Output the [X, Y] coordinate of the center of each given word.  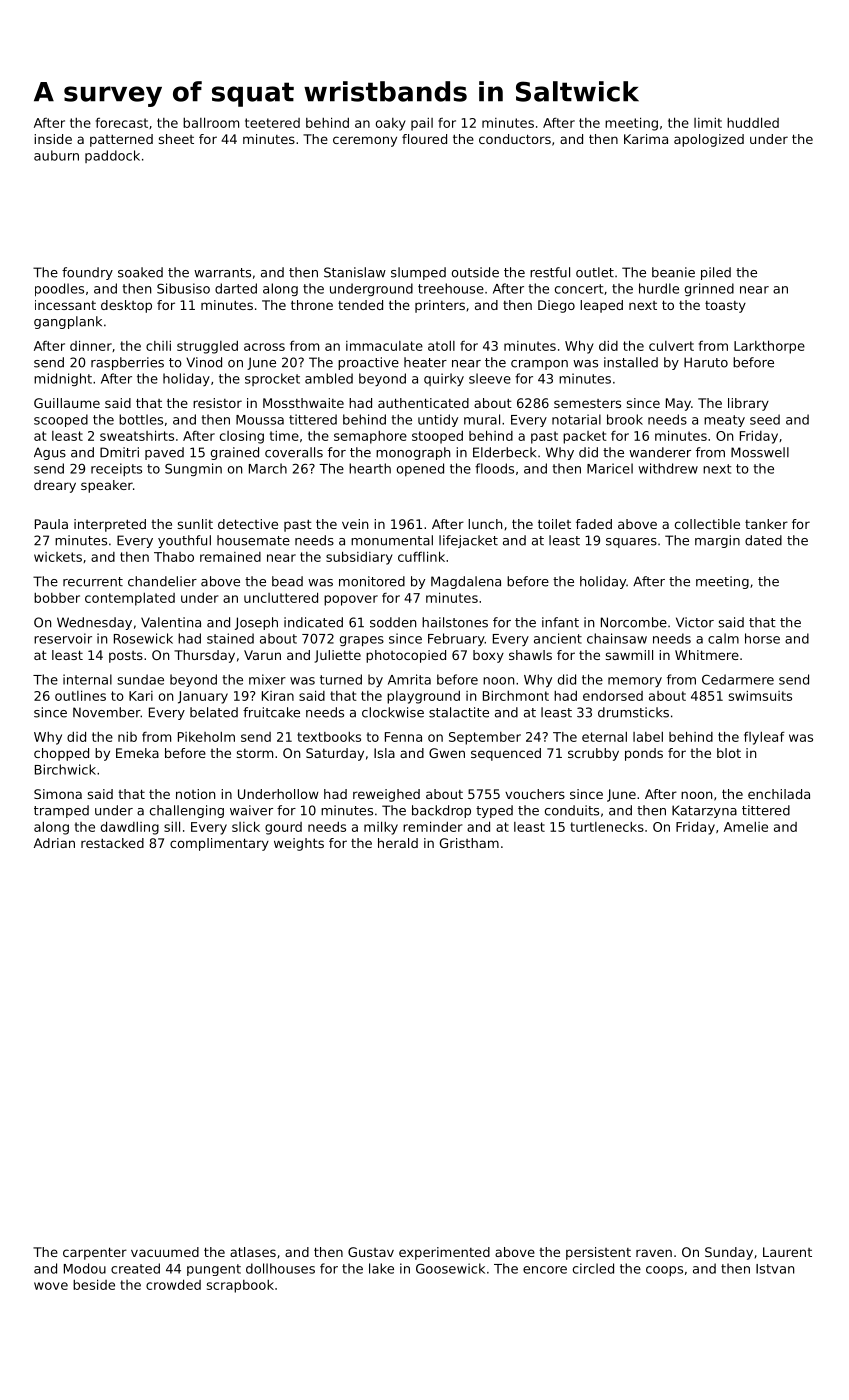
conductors [515, 139]
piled [716, 273]
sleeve [490, 378]
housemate [253, 540]
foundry [87, 273]
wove [51, 1286]
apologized [709, 140]
